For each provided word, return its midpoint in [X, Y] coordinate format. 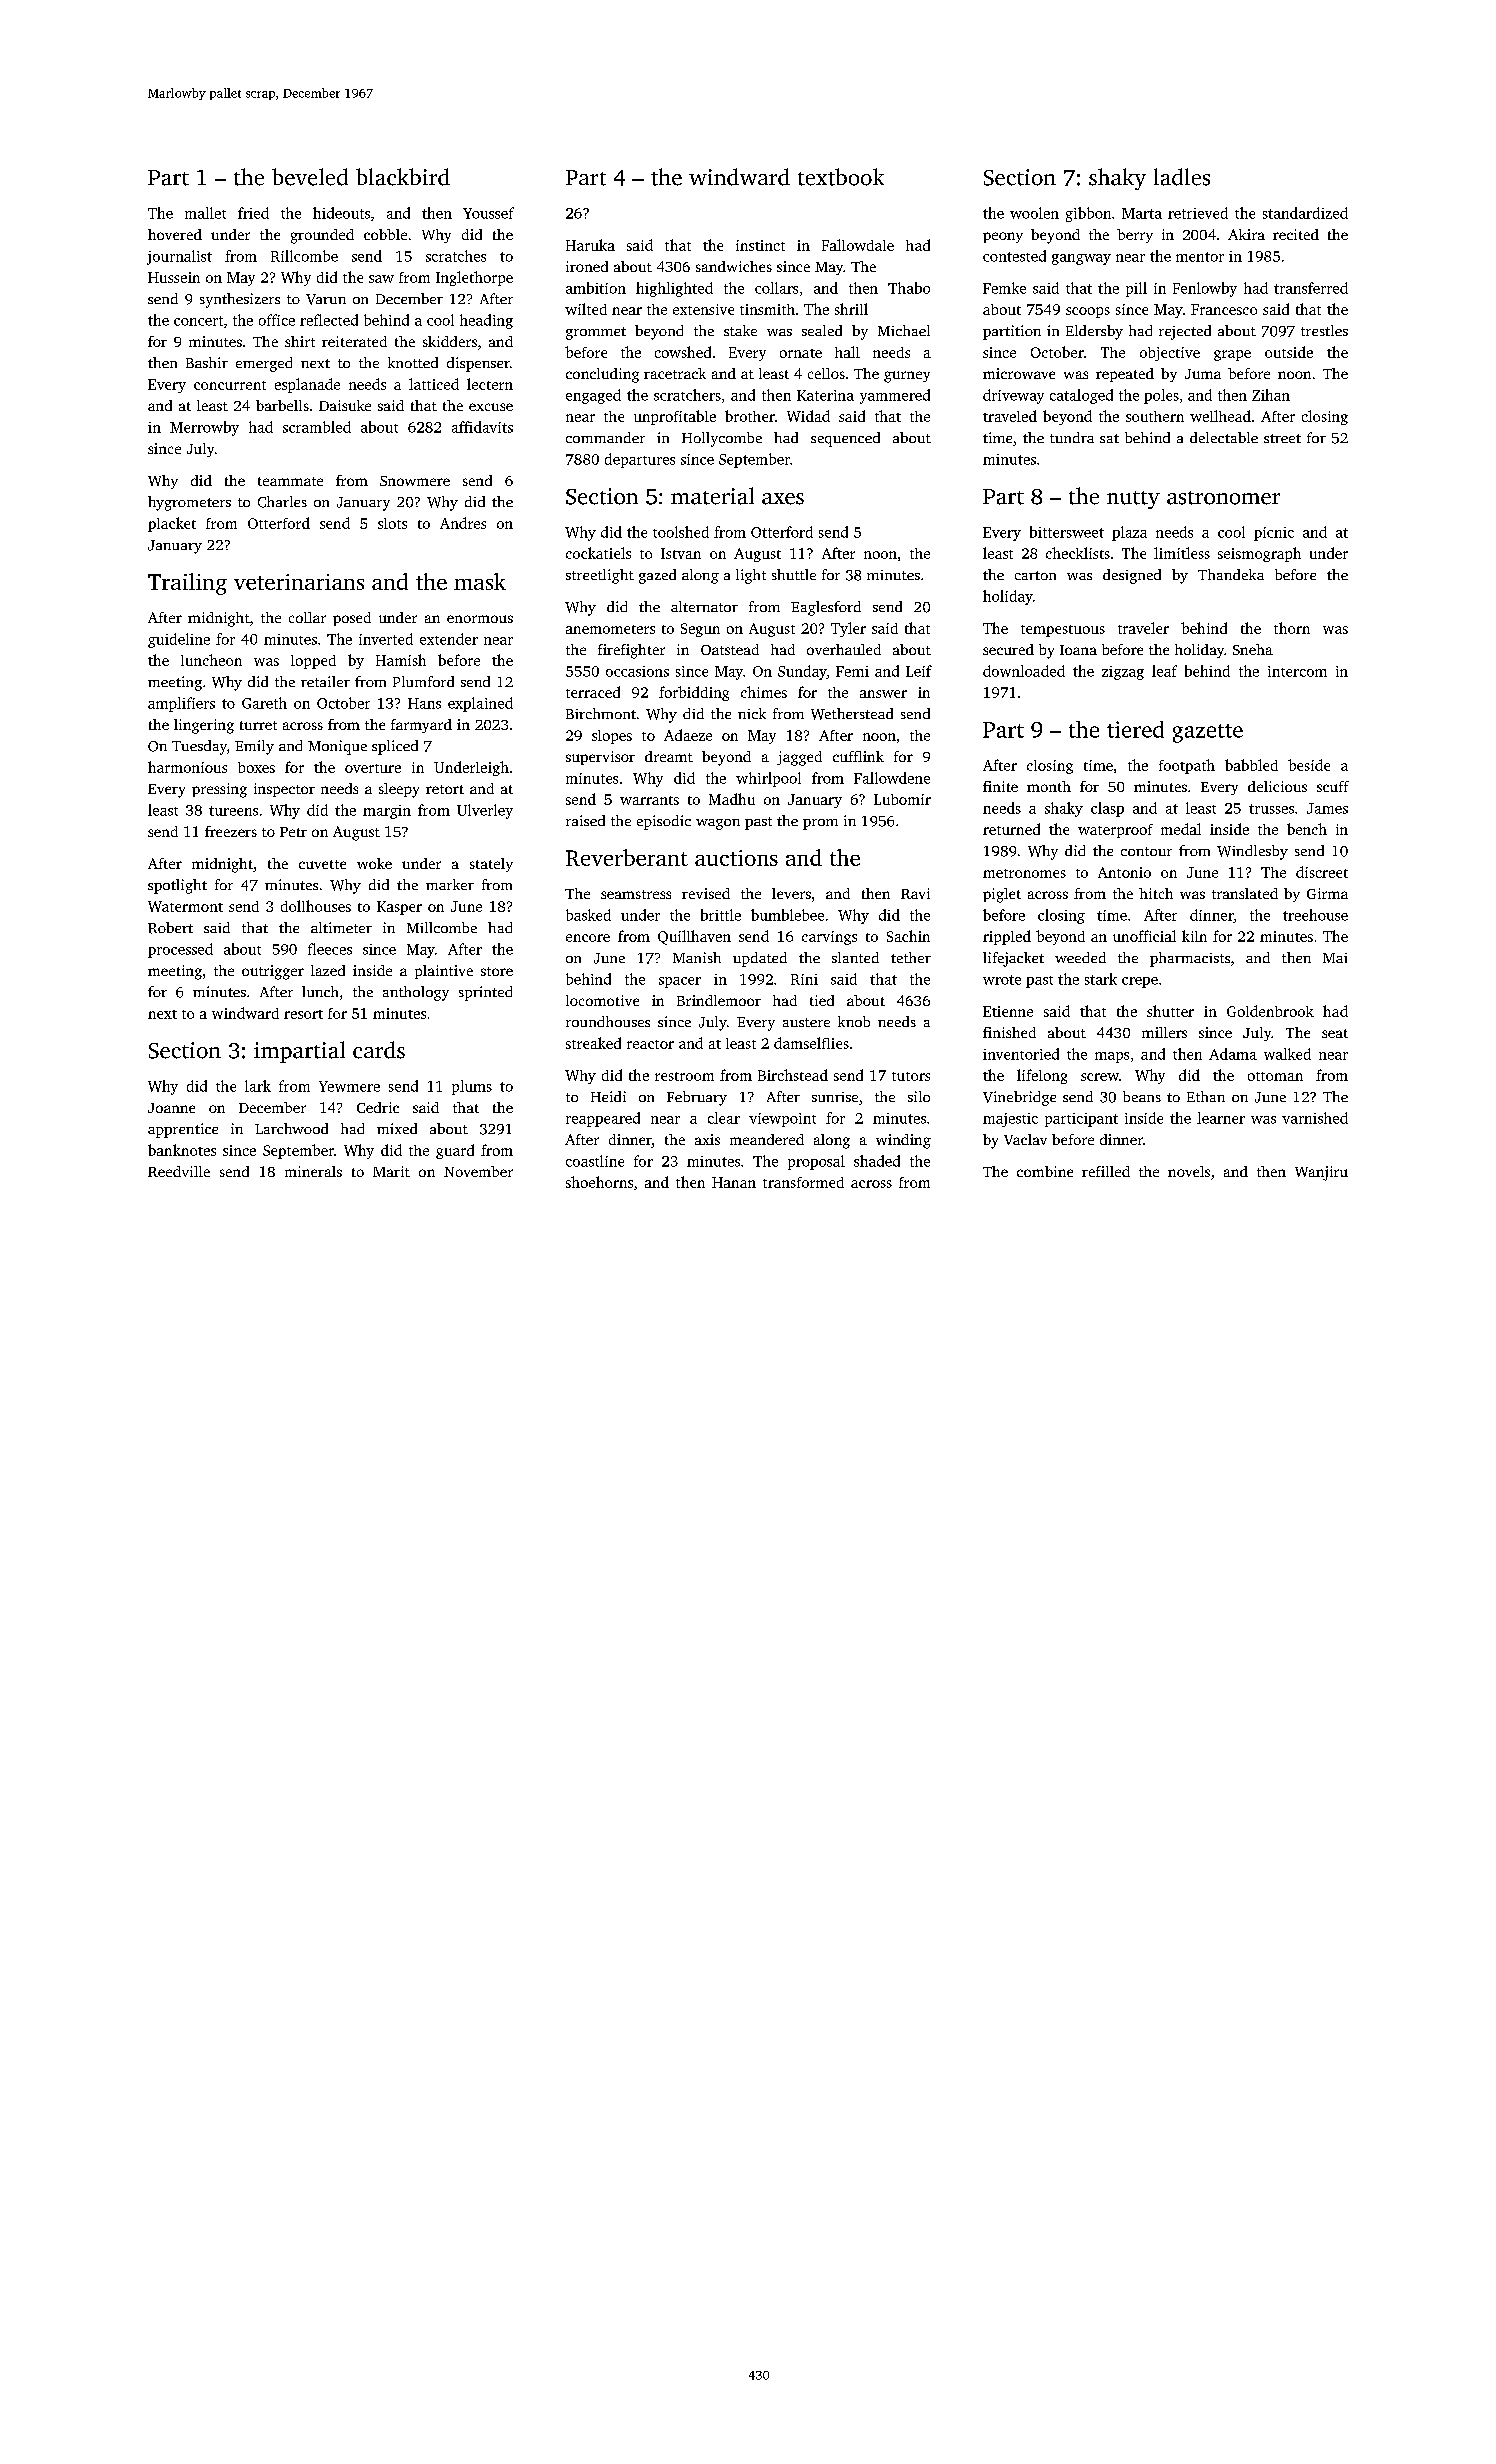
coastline [595, 1161]
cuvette [322, 864]
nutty [1133, 500]
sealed [822, 330]
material [712, 496]
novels [1189, 1171]
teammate [290, 481]
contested [1014, 256]
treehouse [1315, 915]
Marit [391, 1171]
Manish [697, 957]
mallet [205, 213]
